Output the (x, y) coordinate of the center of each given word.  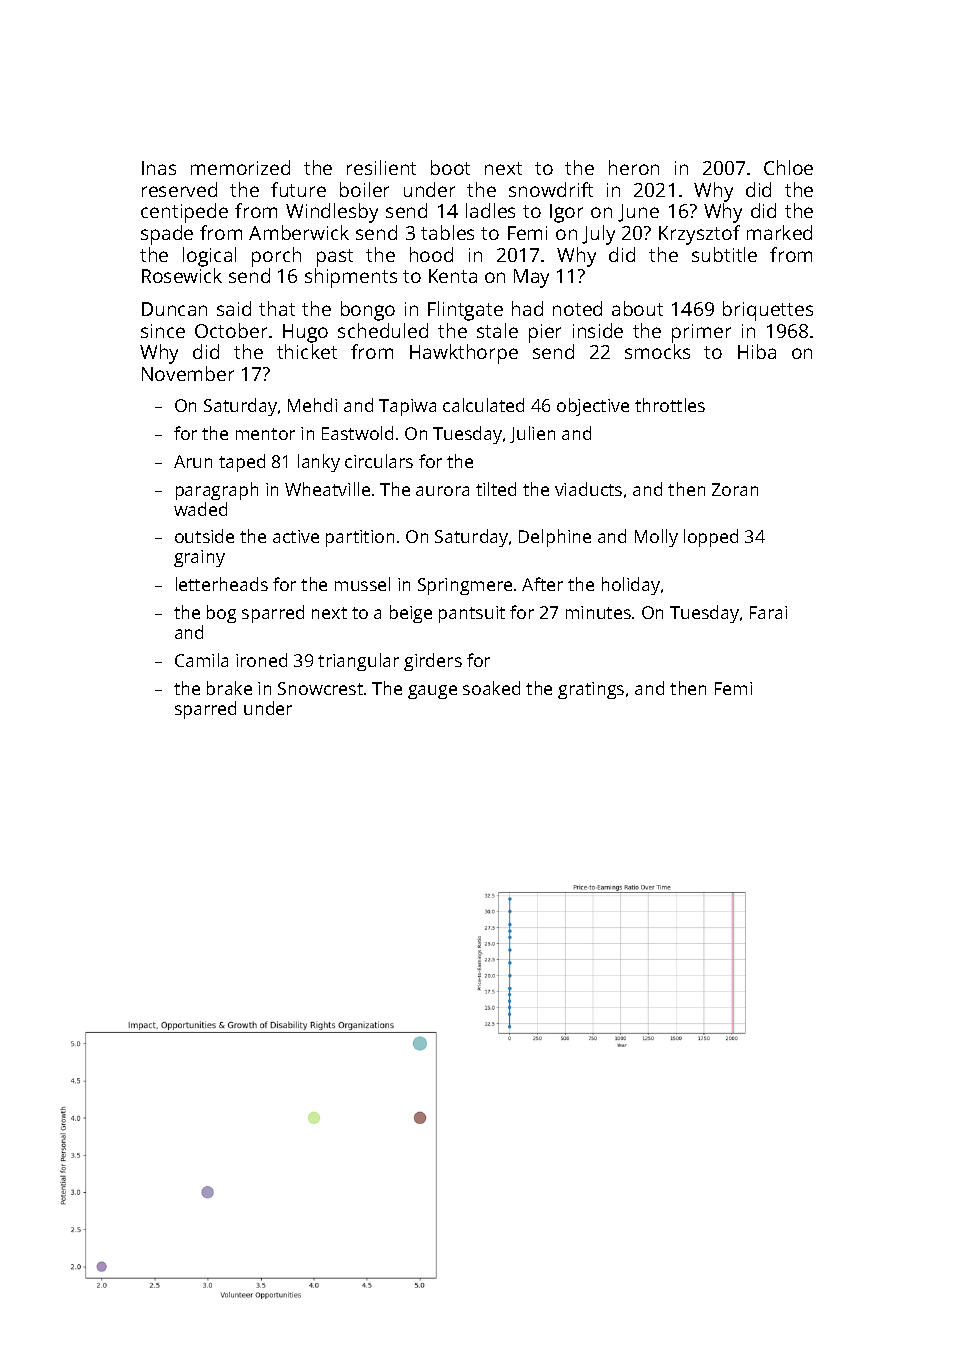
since (163, 331)
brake (229, 688)
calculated (483, 405)
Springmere (465, 586)
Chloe (788, 167)
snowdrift (551, 189)
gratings (591, 690)
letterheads (222, 584)
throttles (670, 405)
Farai (768, 612)
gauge (432, 692)
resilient (381, 167)
